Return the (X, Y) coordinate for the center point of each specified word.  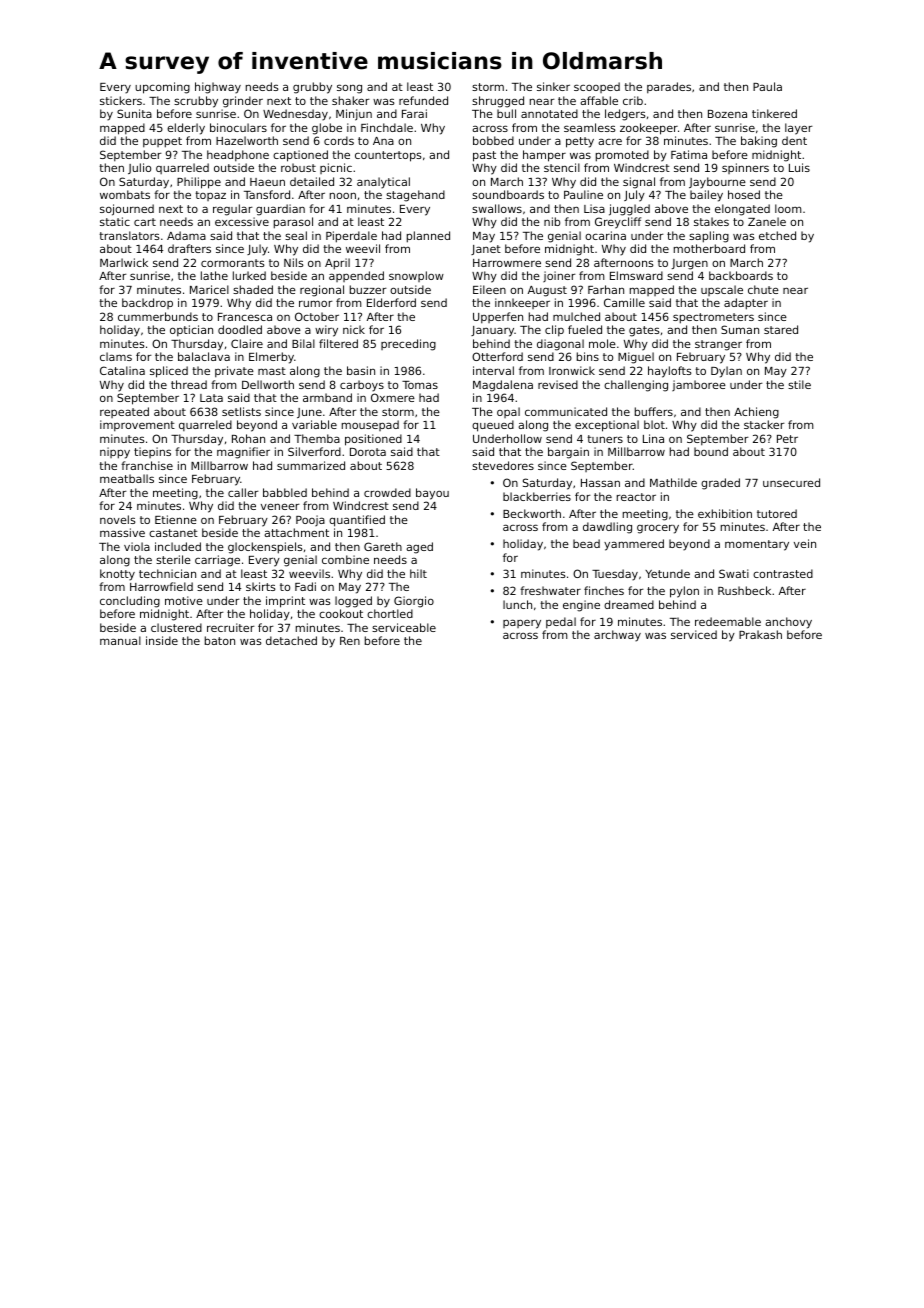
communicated (566, 411)
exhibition (725, 513)
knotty (117, 575)
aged (419, 548)
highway (218, 88)
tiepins (152, 452)
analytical (383, 183)
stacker (764, 424)
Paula (767, 86)
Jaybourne (717, 183)
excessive (242, 221)
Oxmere (393, 397)
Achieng (756, 413)
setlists (241, 411)
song (349, 89)
